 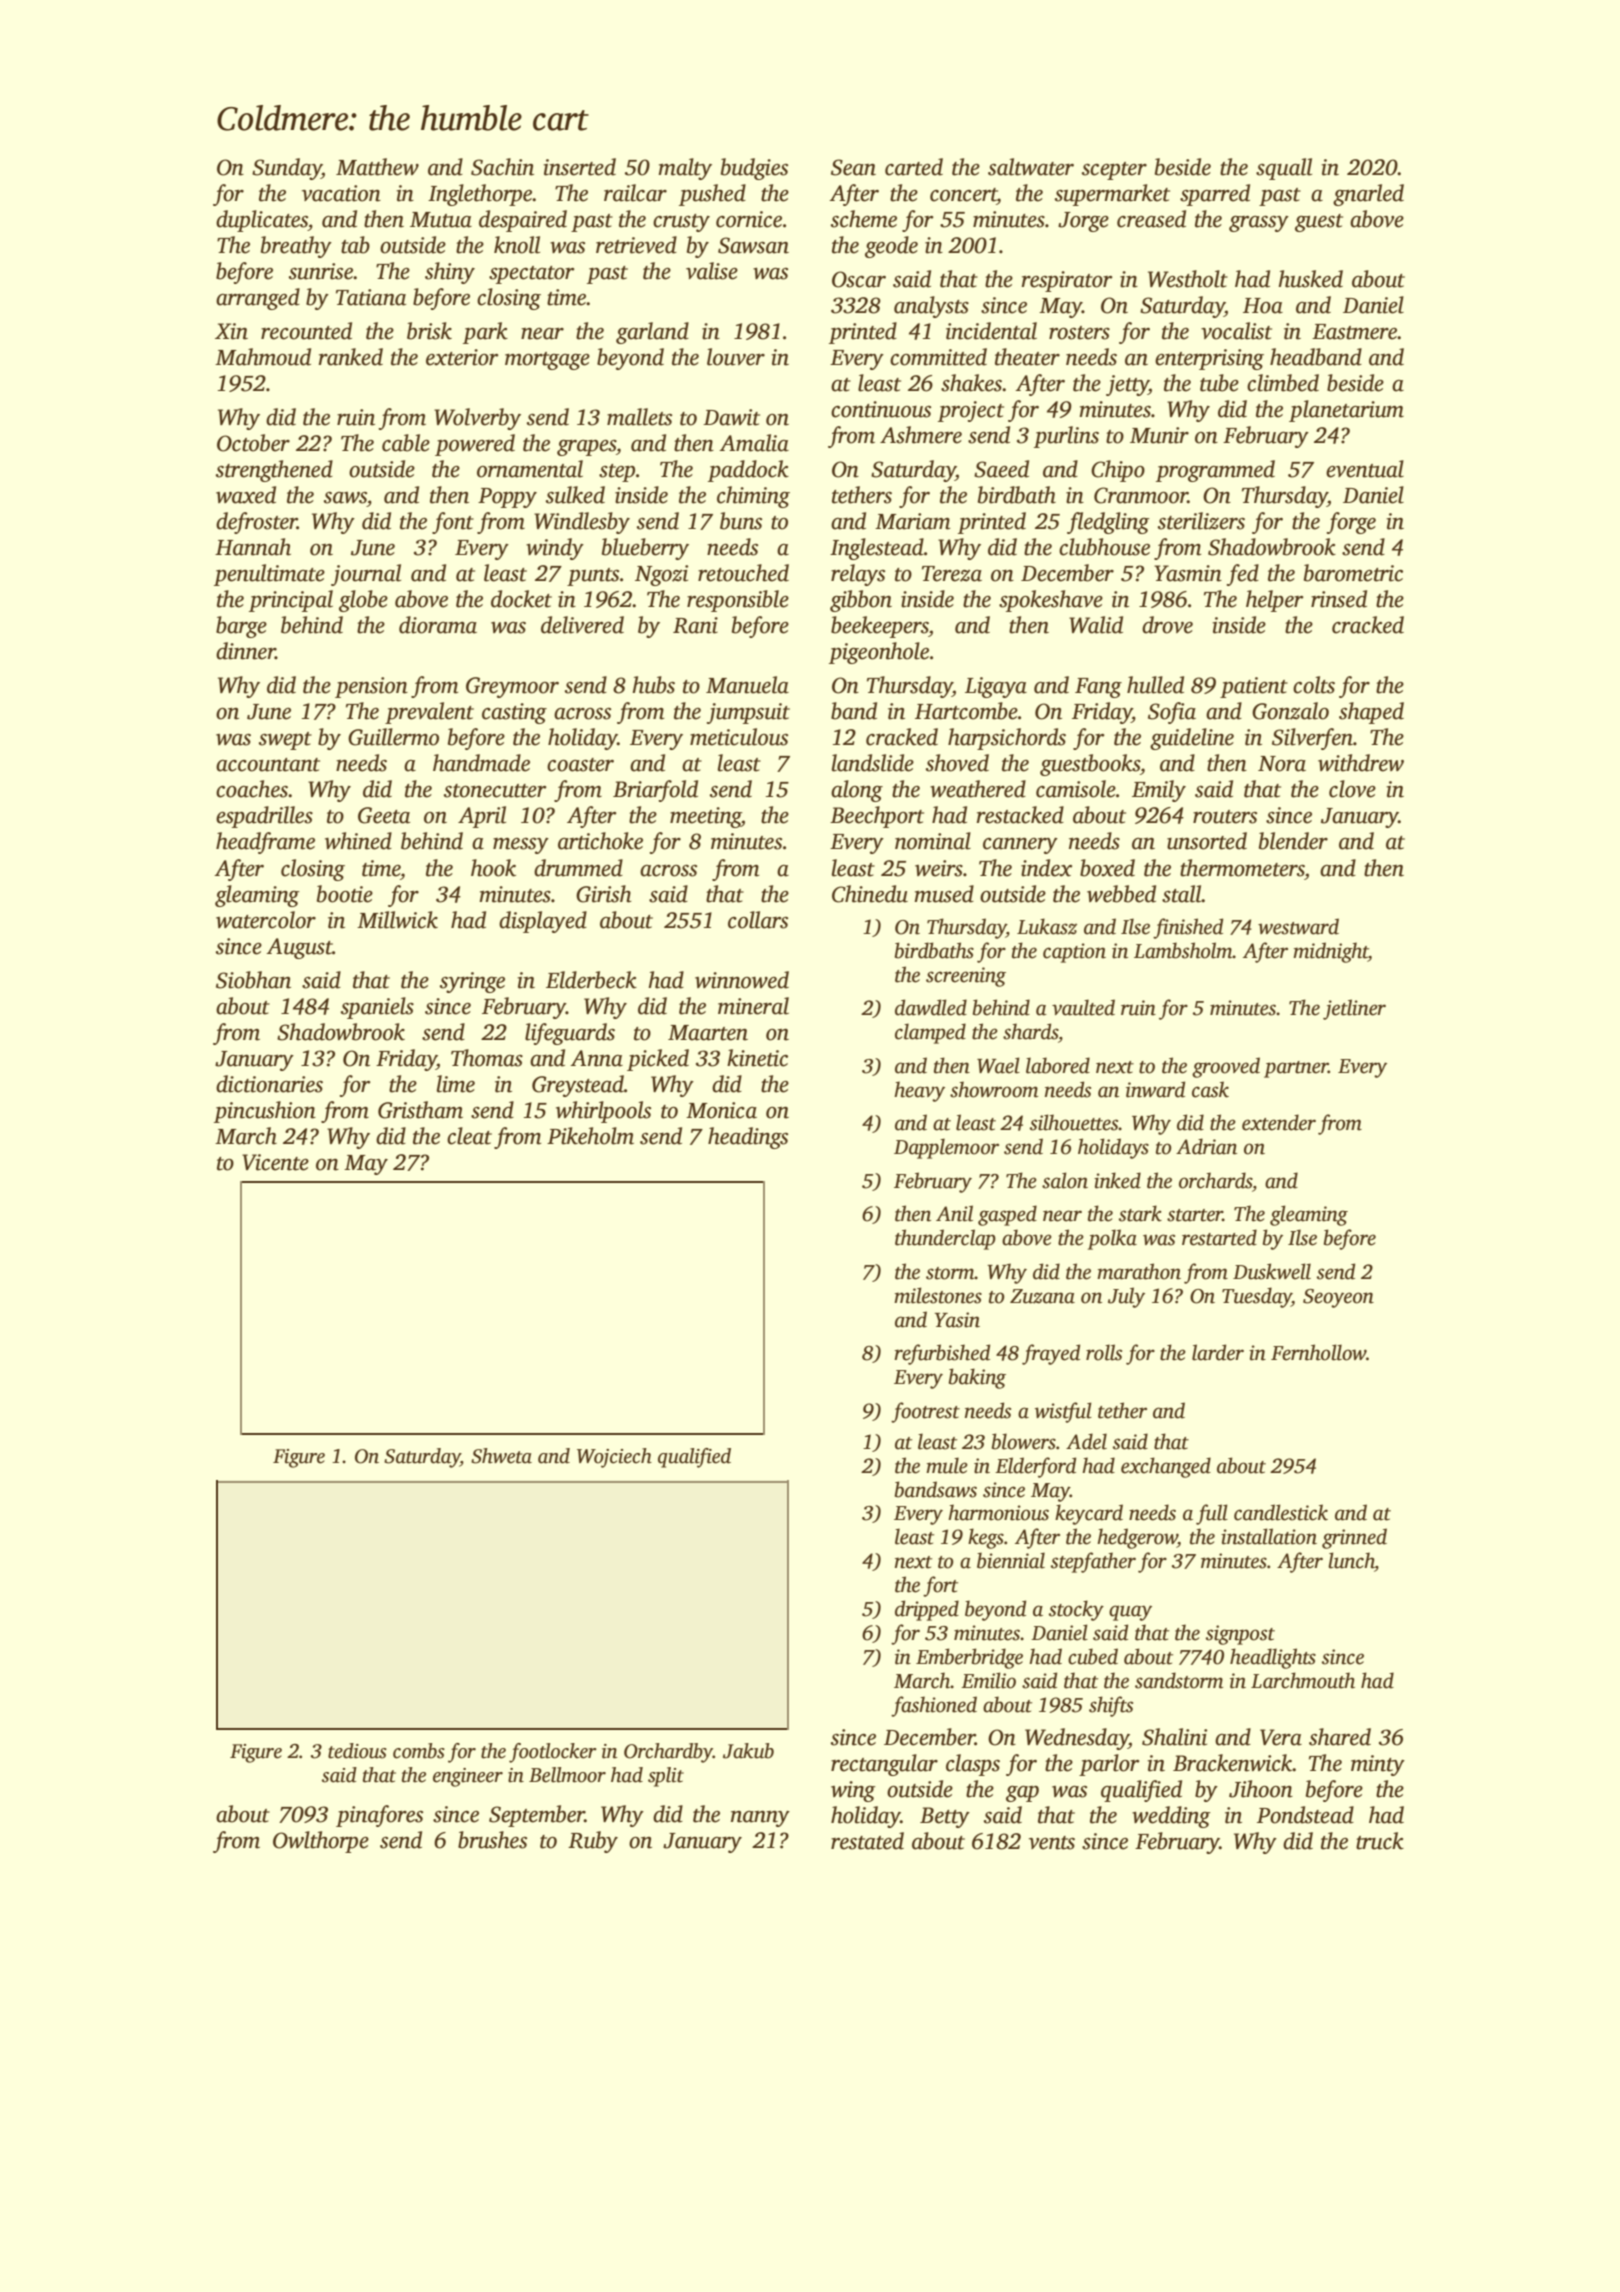 I want to click on shared, so click(x=1340, y=1737).
